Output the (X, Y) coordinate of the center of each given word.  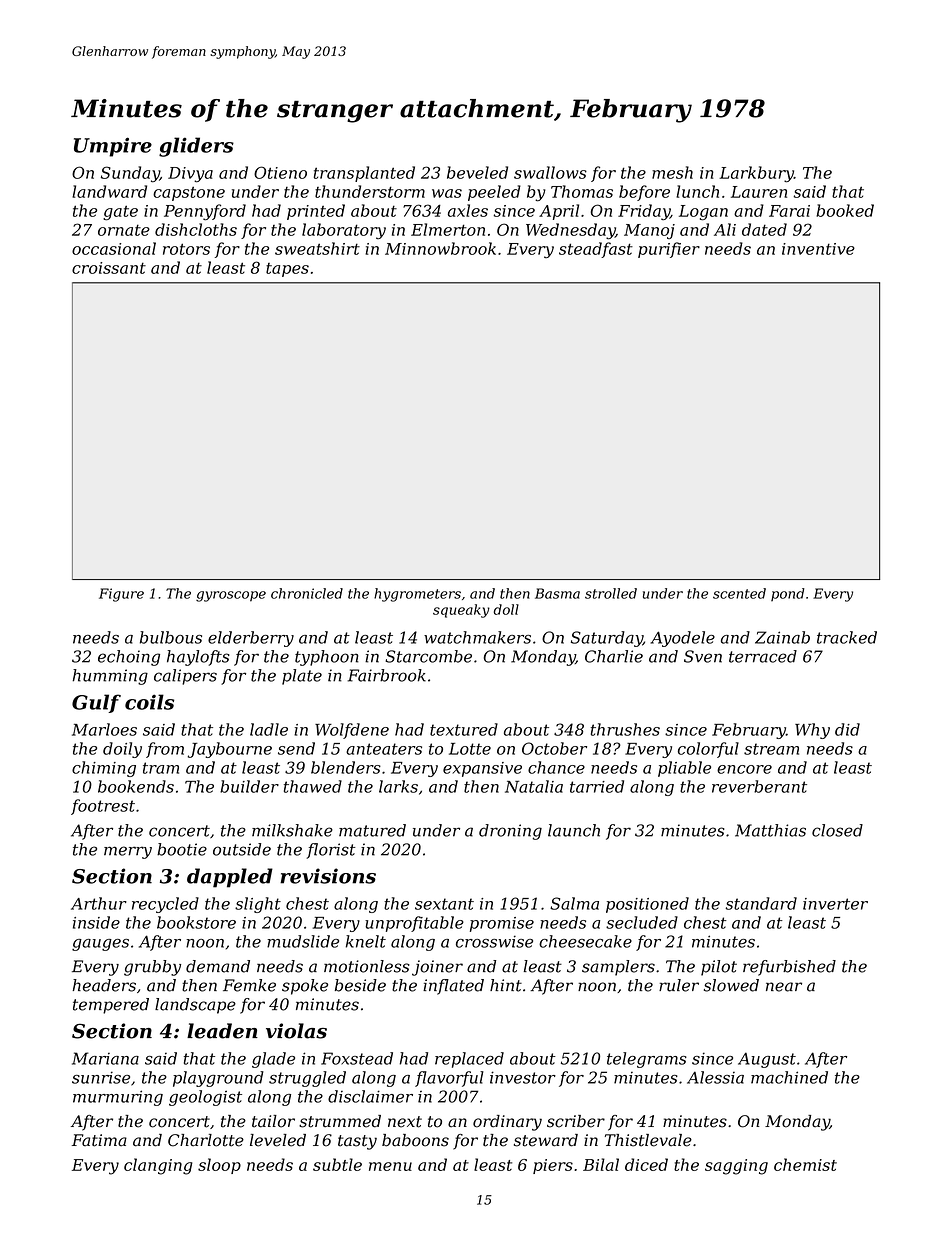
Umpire (113, 147)
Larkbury (756, 174)
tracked (847, 637)
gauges (100, 945)
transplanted (364, 174)
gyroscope (231, 596)
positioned (647, 905)
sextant (444, 904)
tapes (287, 270)
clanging (158, 1166)
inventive (818, 249)
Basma (557, 593)
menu (390, 1166)
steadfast (596, 250)
